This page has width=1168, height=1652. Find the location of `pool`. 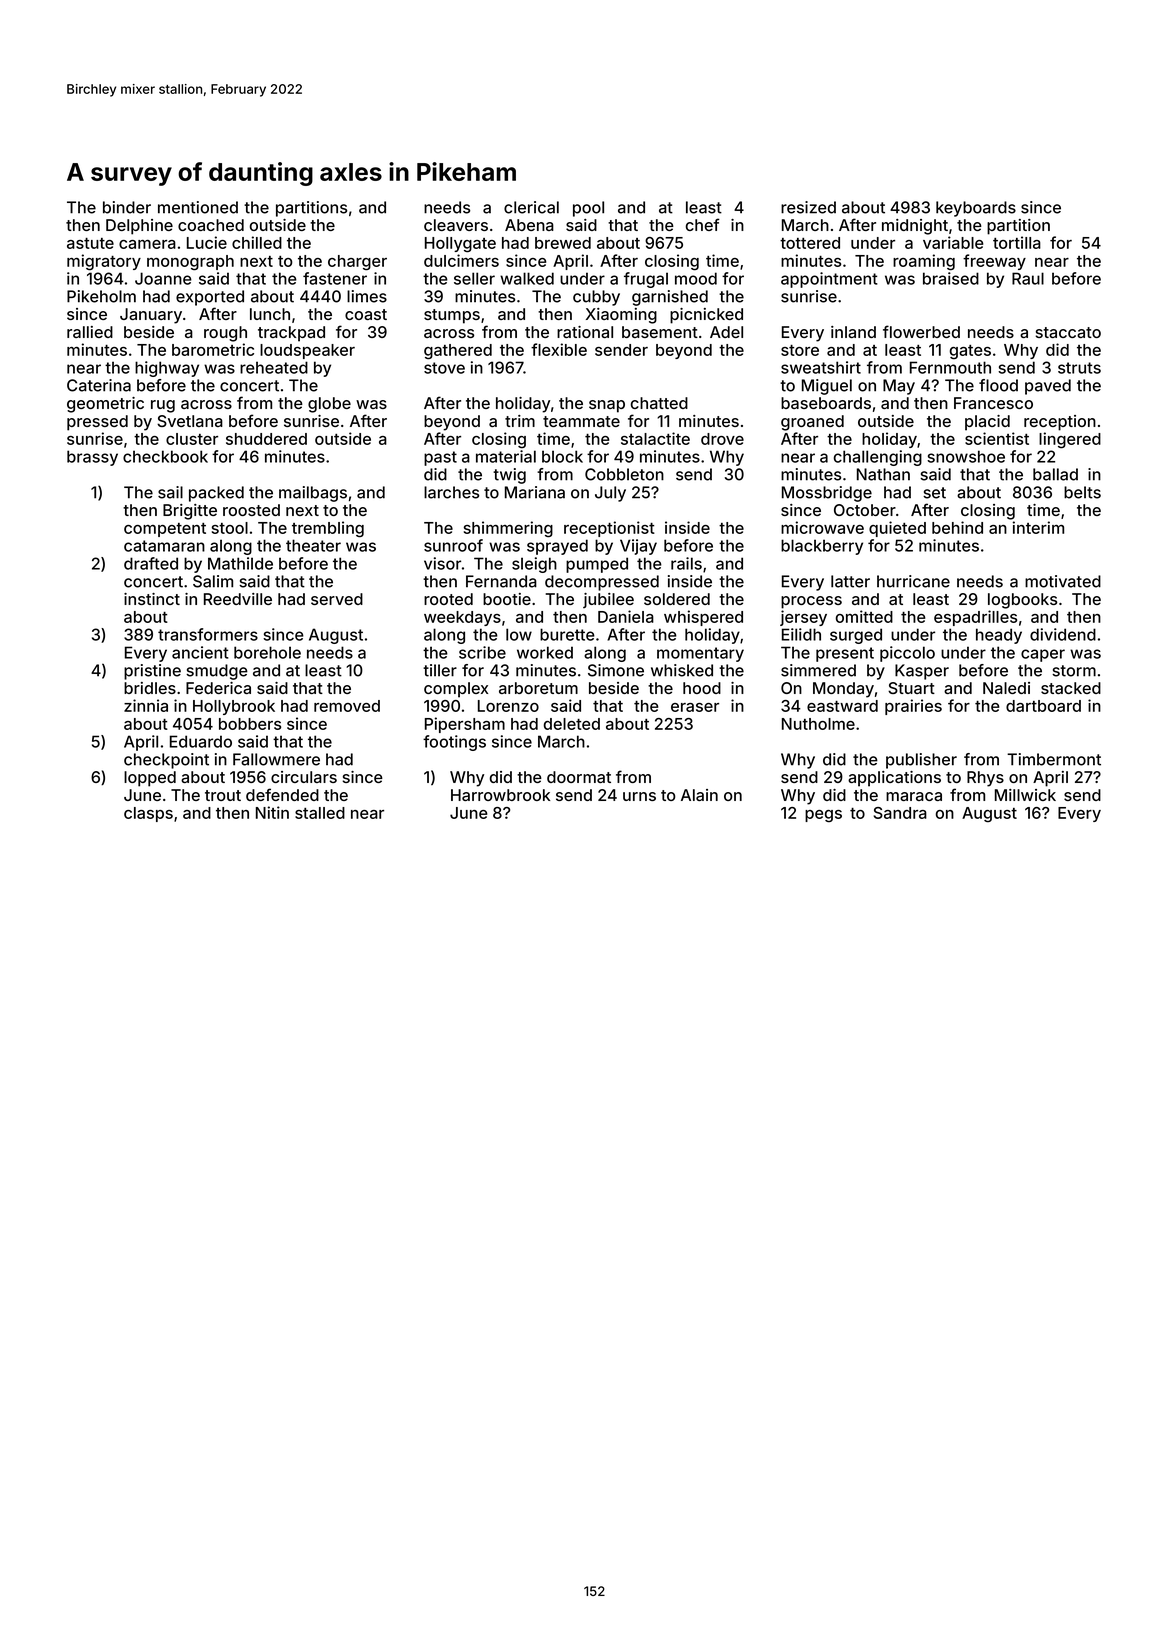

pool is located at coordinates (588, 209).
